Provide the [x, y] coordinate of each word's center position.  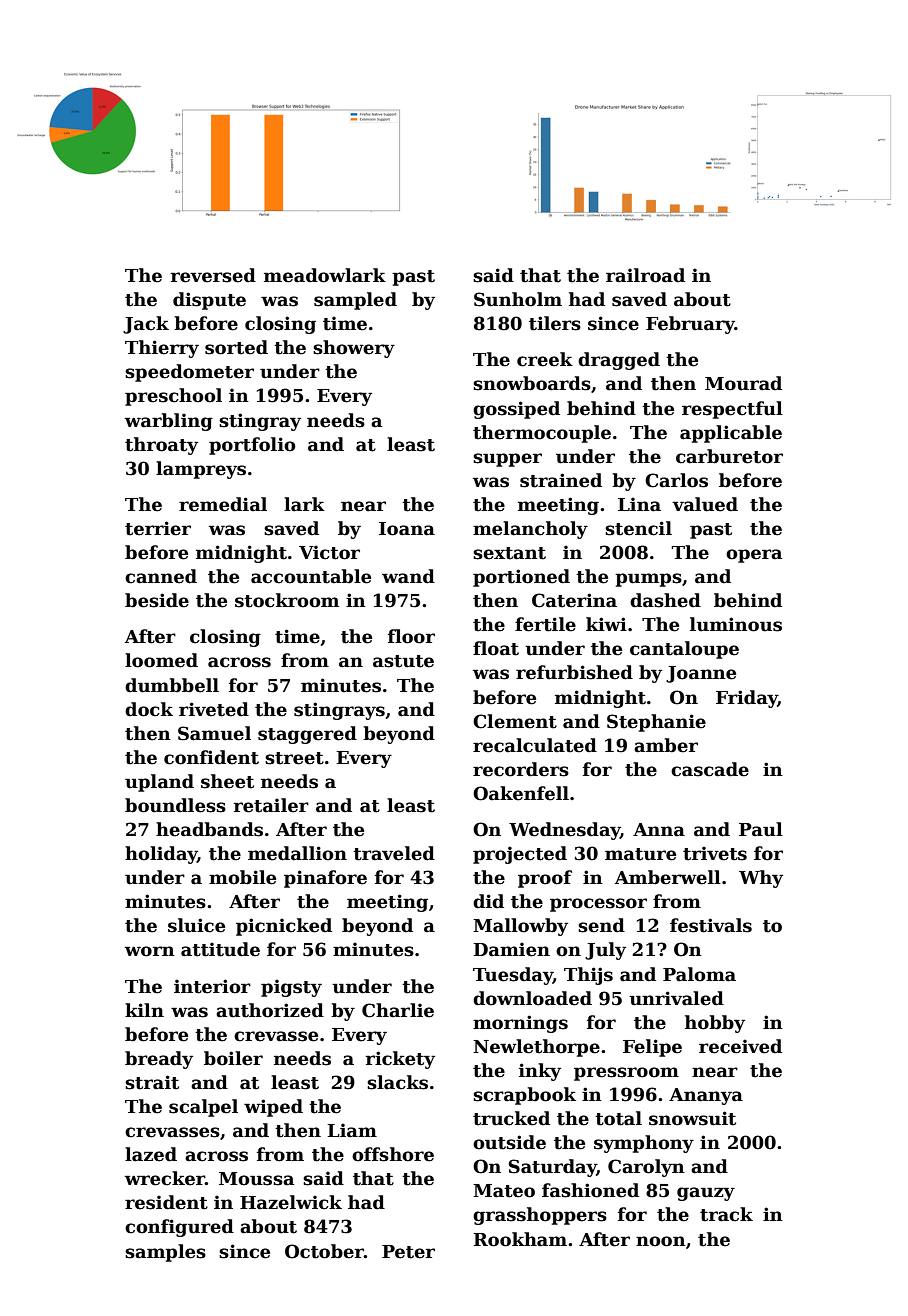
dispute [209, 301]
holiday [161, 855]
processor [598, 905]
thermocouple [542, 434]
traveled [394, 853]
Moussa [256, 1179]
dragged [619, 361]
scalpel [203, 1108]
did [488, 901]
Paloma [699, 974]
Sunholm [518, 299]
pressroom [626, 1074]
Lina [639, 504]
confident [211, 757]
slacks [397, 1082]
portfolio [252, 446]
